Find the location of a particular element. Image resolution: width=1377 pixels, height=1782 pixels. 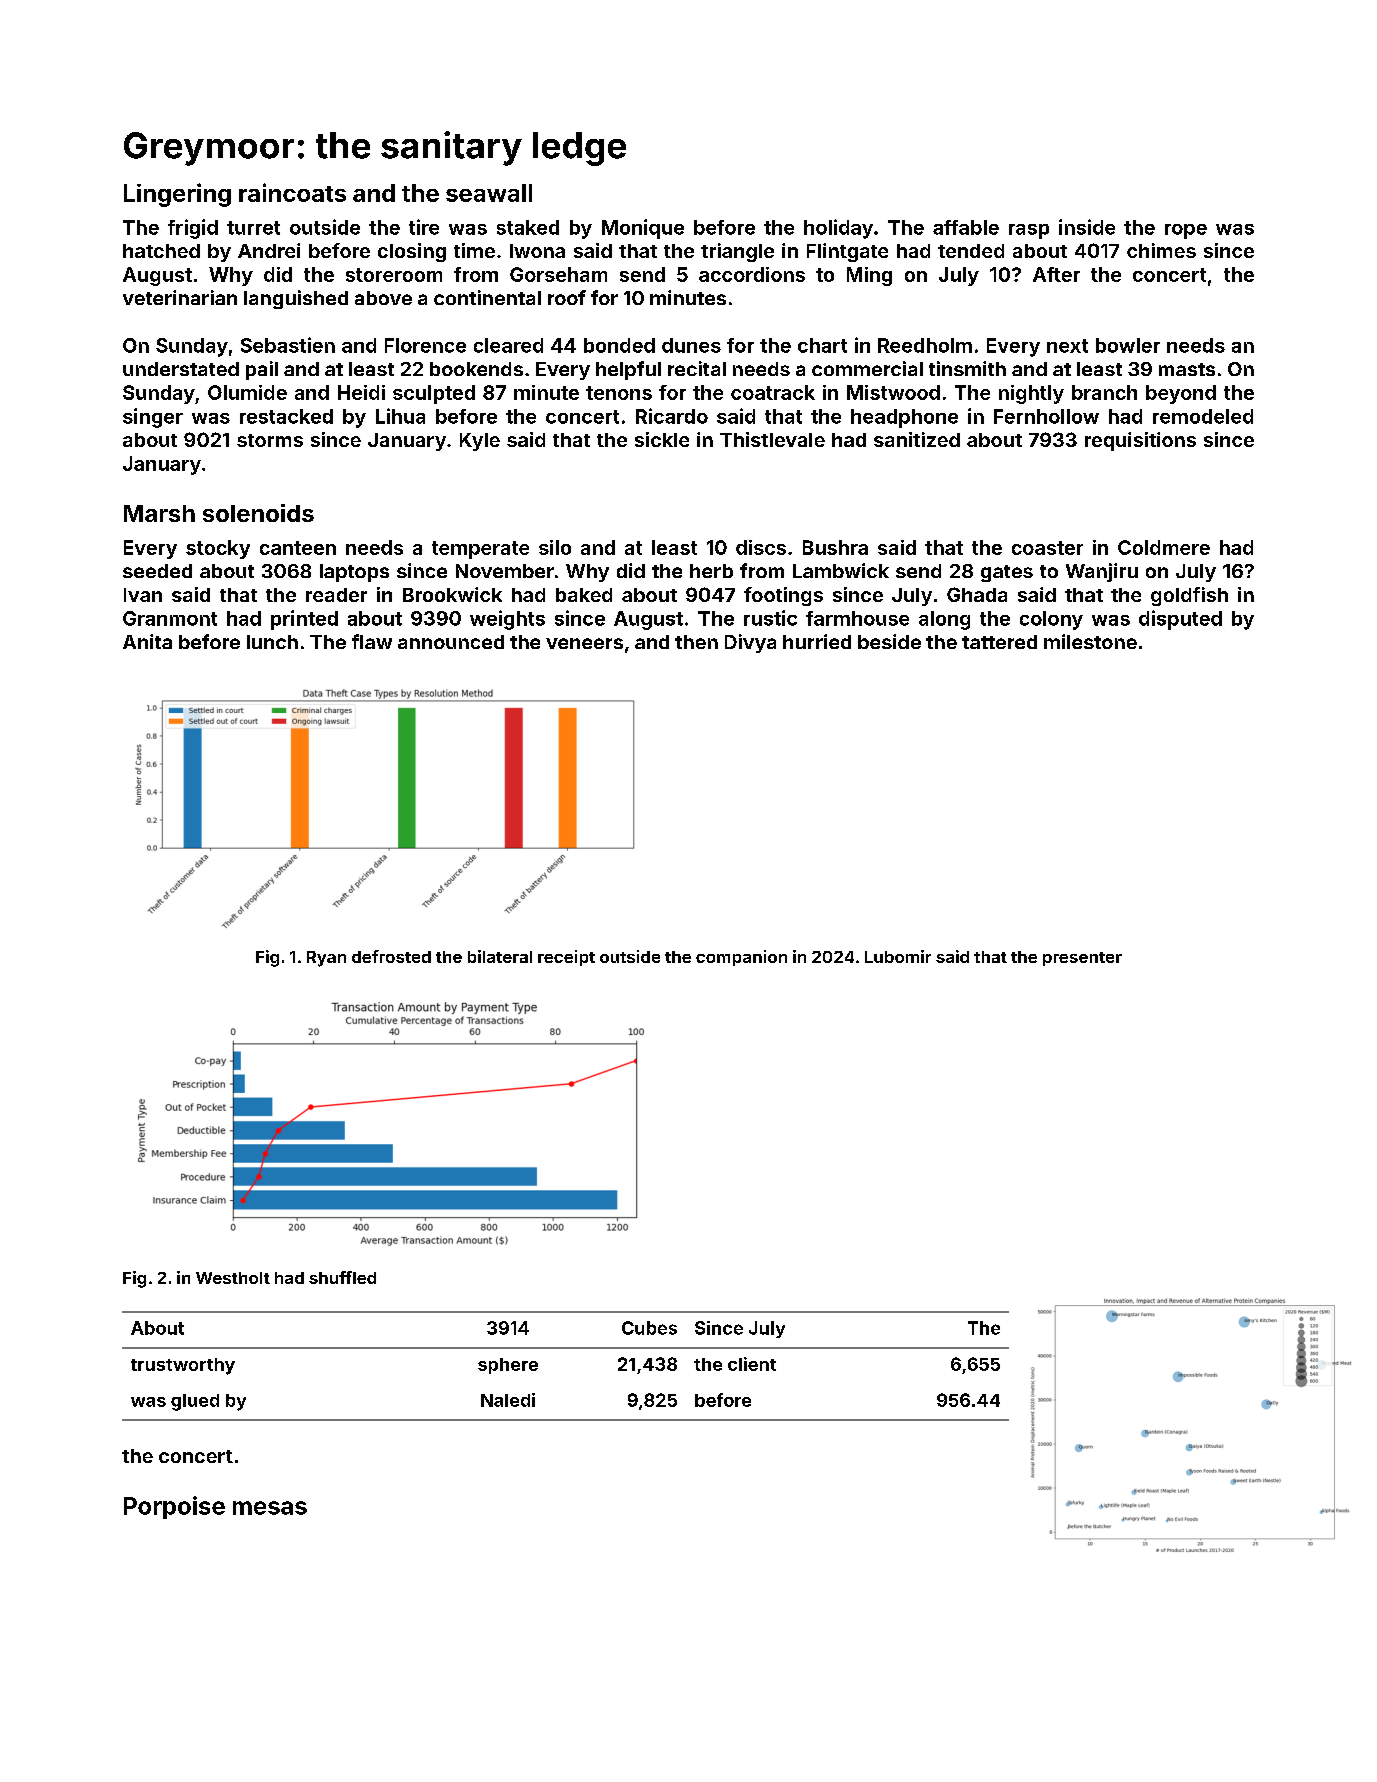

seawall is located at coordinates (489, 193).
